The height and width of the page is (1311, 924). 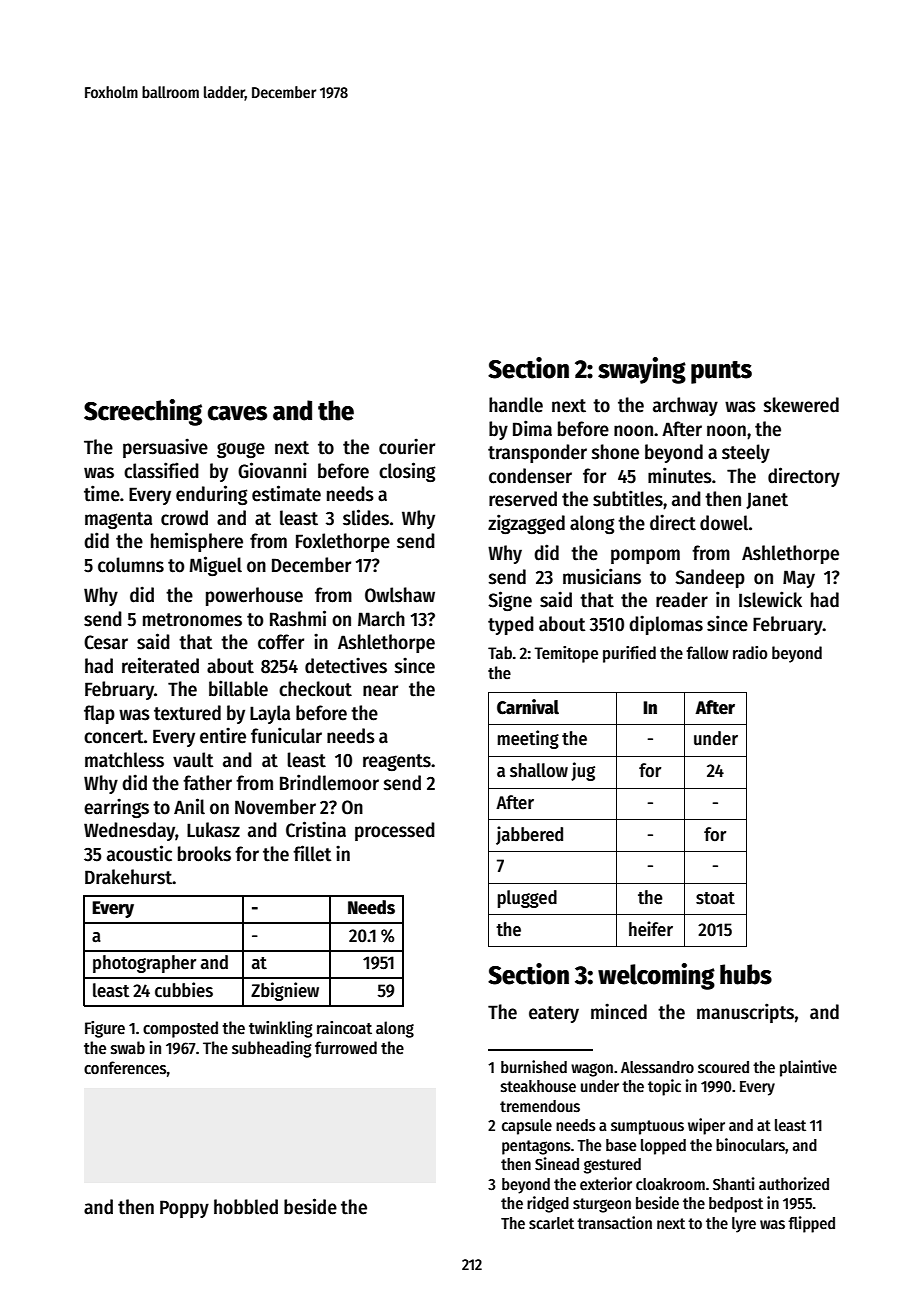 What do you see at coordinates (189, 806) in the page?
I see `Anil` at bounding box center [189, 806].
